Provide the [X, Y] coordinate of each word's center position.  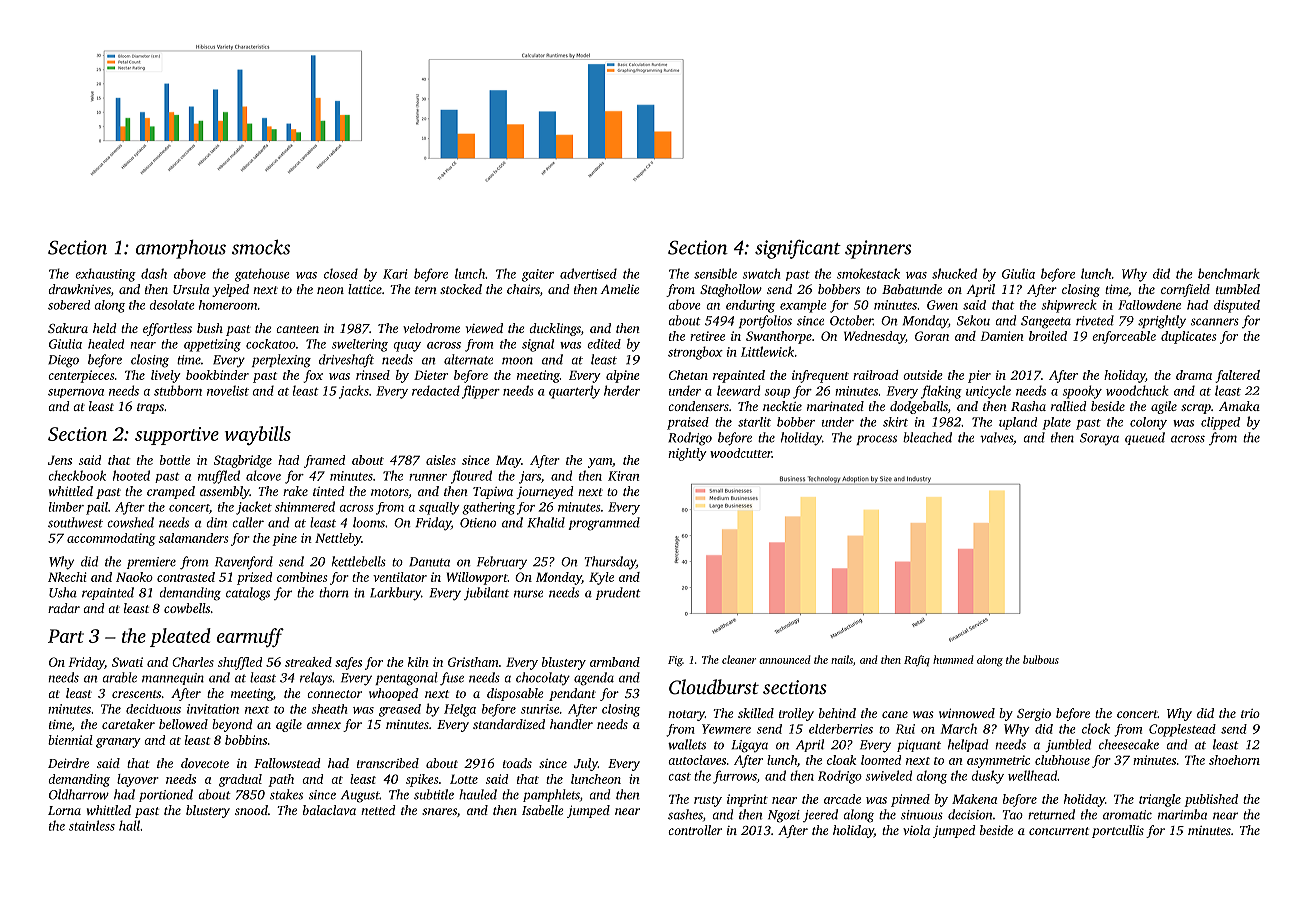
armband [615, 662]
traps [150, 408]
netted [378, 810]
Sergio [1034, 715]
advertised [588, 273]
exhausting [105, 275]
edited [604, 344]
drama [1194, 375]
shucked [954, 273]
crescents [136, 694]
